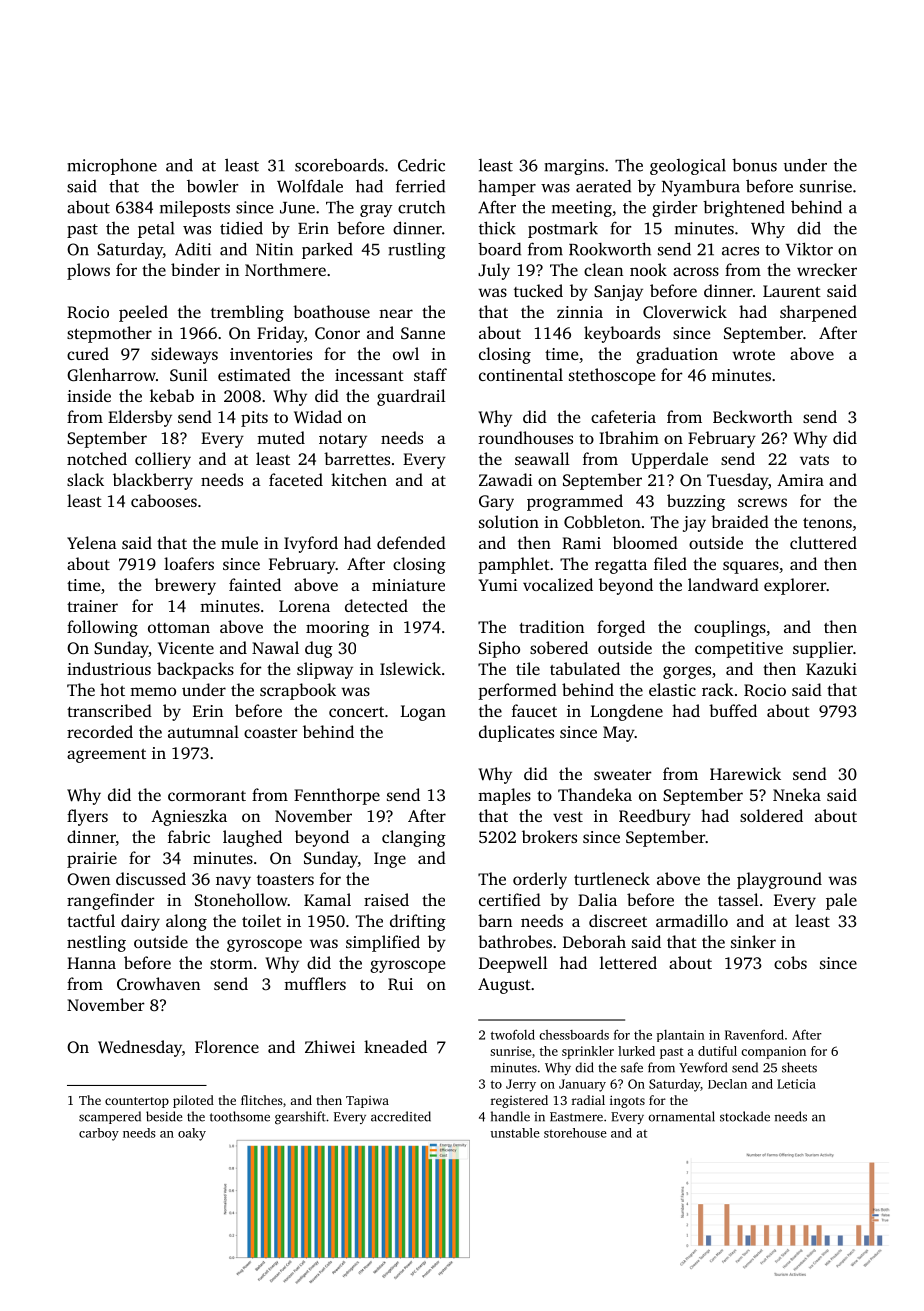 The height and width of the screenshot is (1311, 924). Describe the element at coordinates (688, 167) in the screenshot. I see `geological` at that location.
